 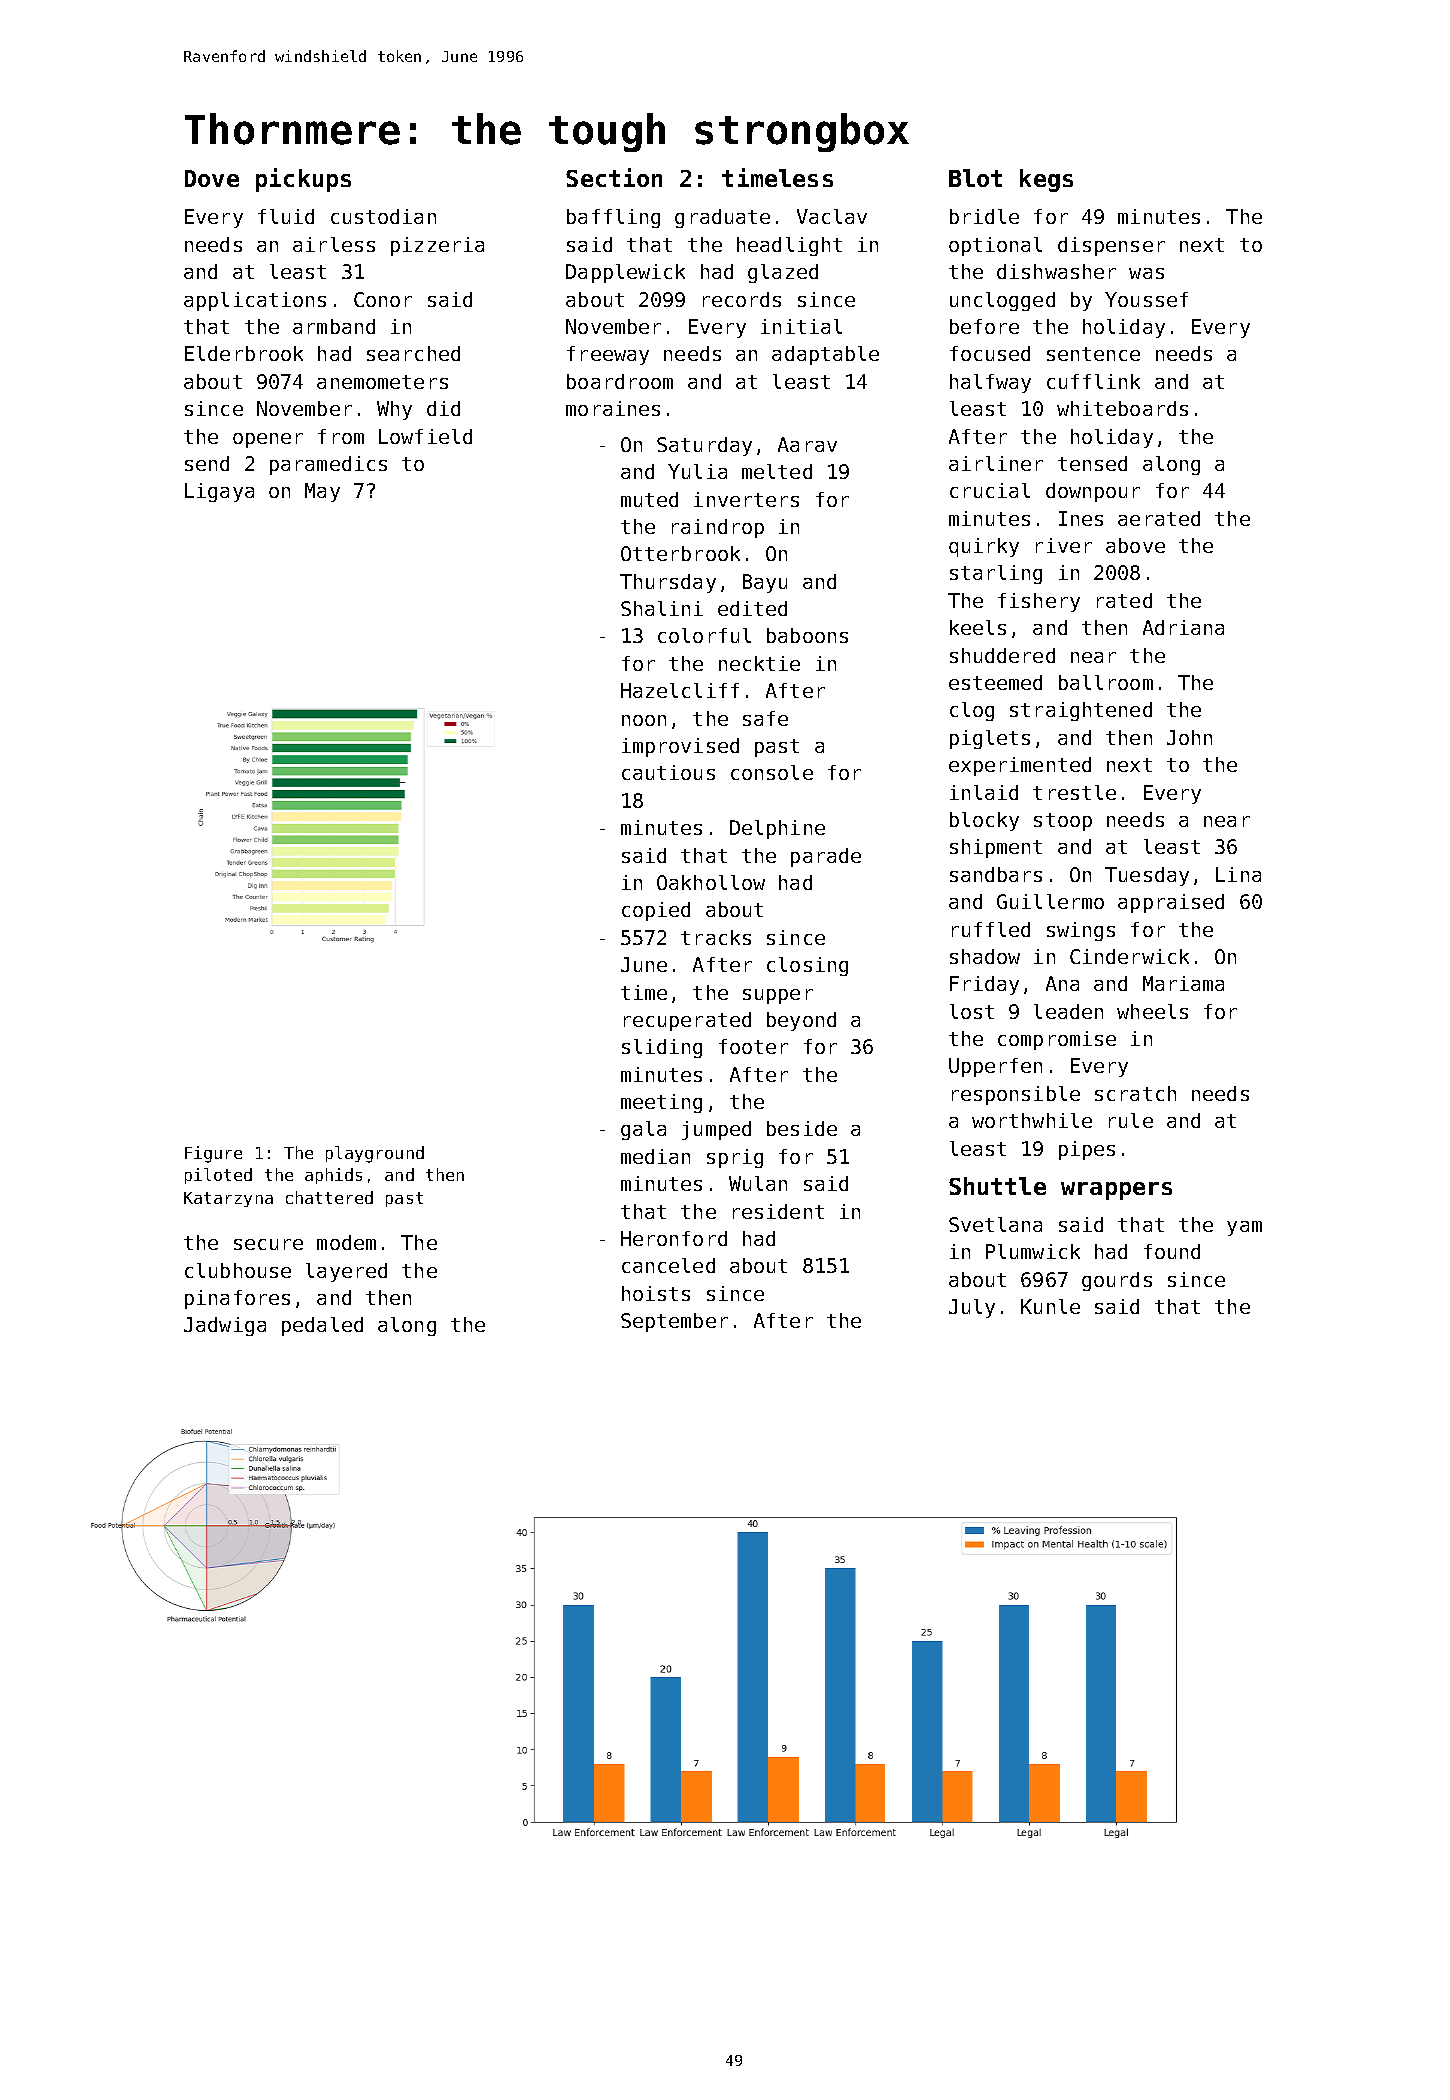 What do you see at coordinates (656, 1293) in the screenshot?
I see `hoists` at bounding box center [656, 1293].
